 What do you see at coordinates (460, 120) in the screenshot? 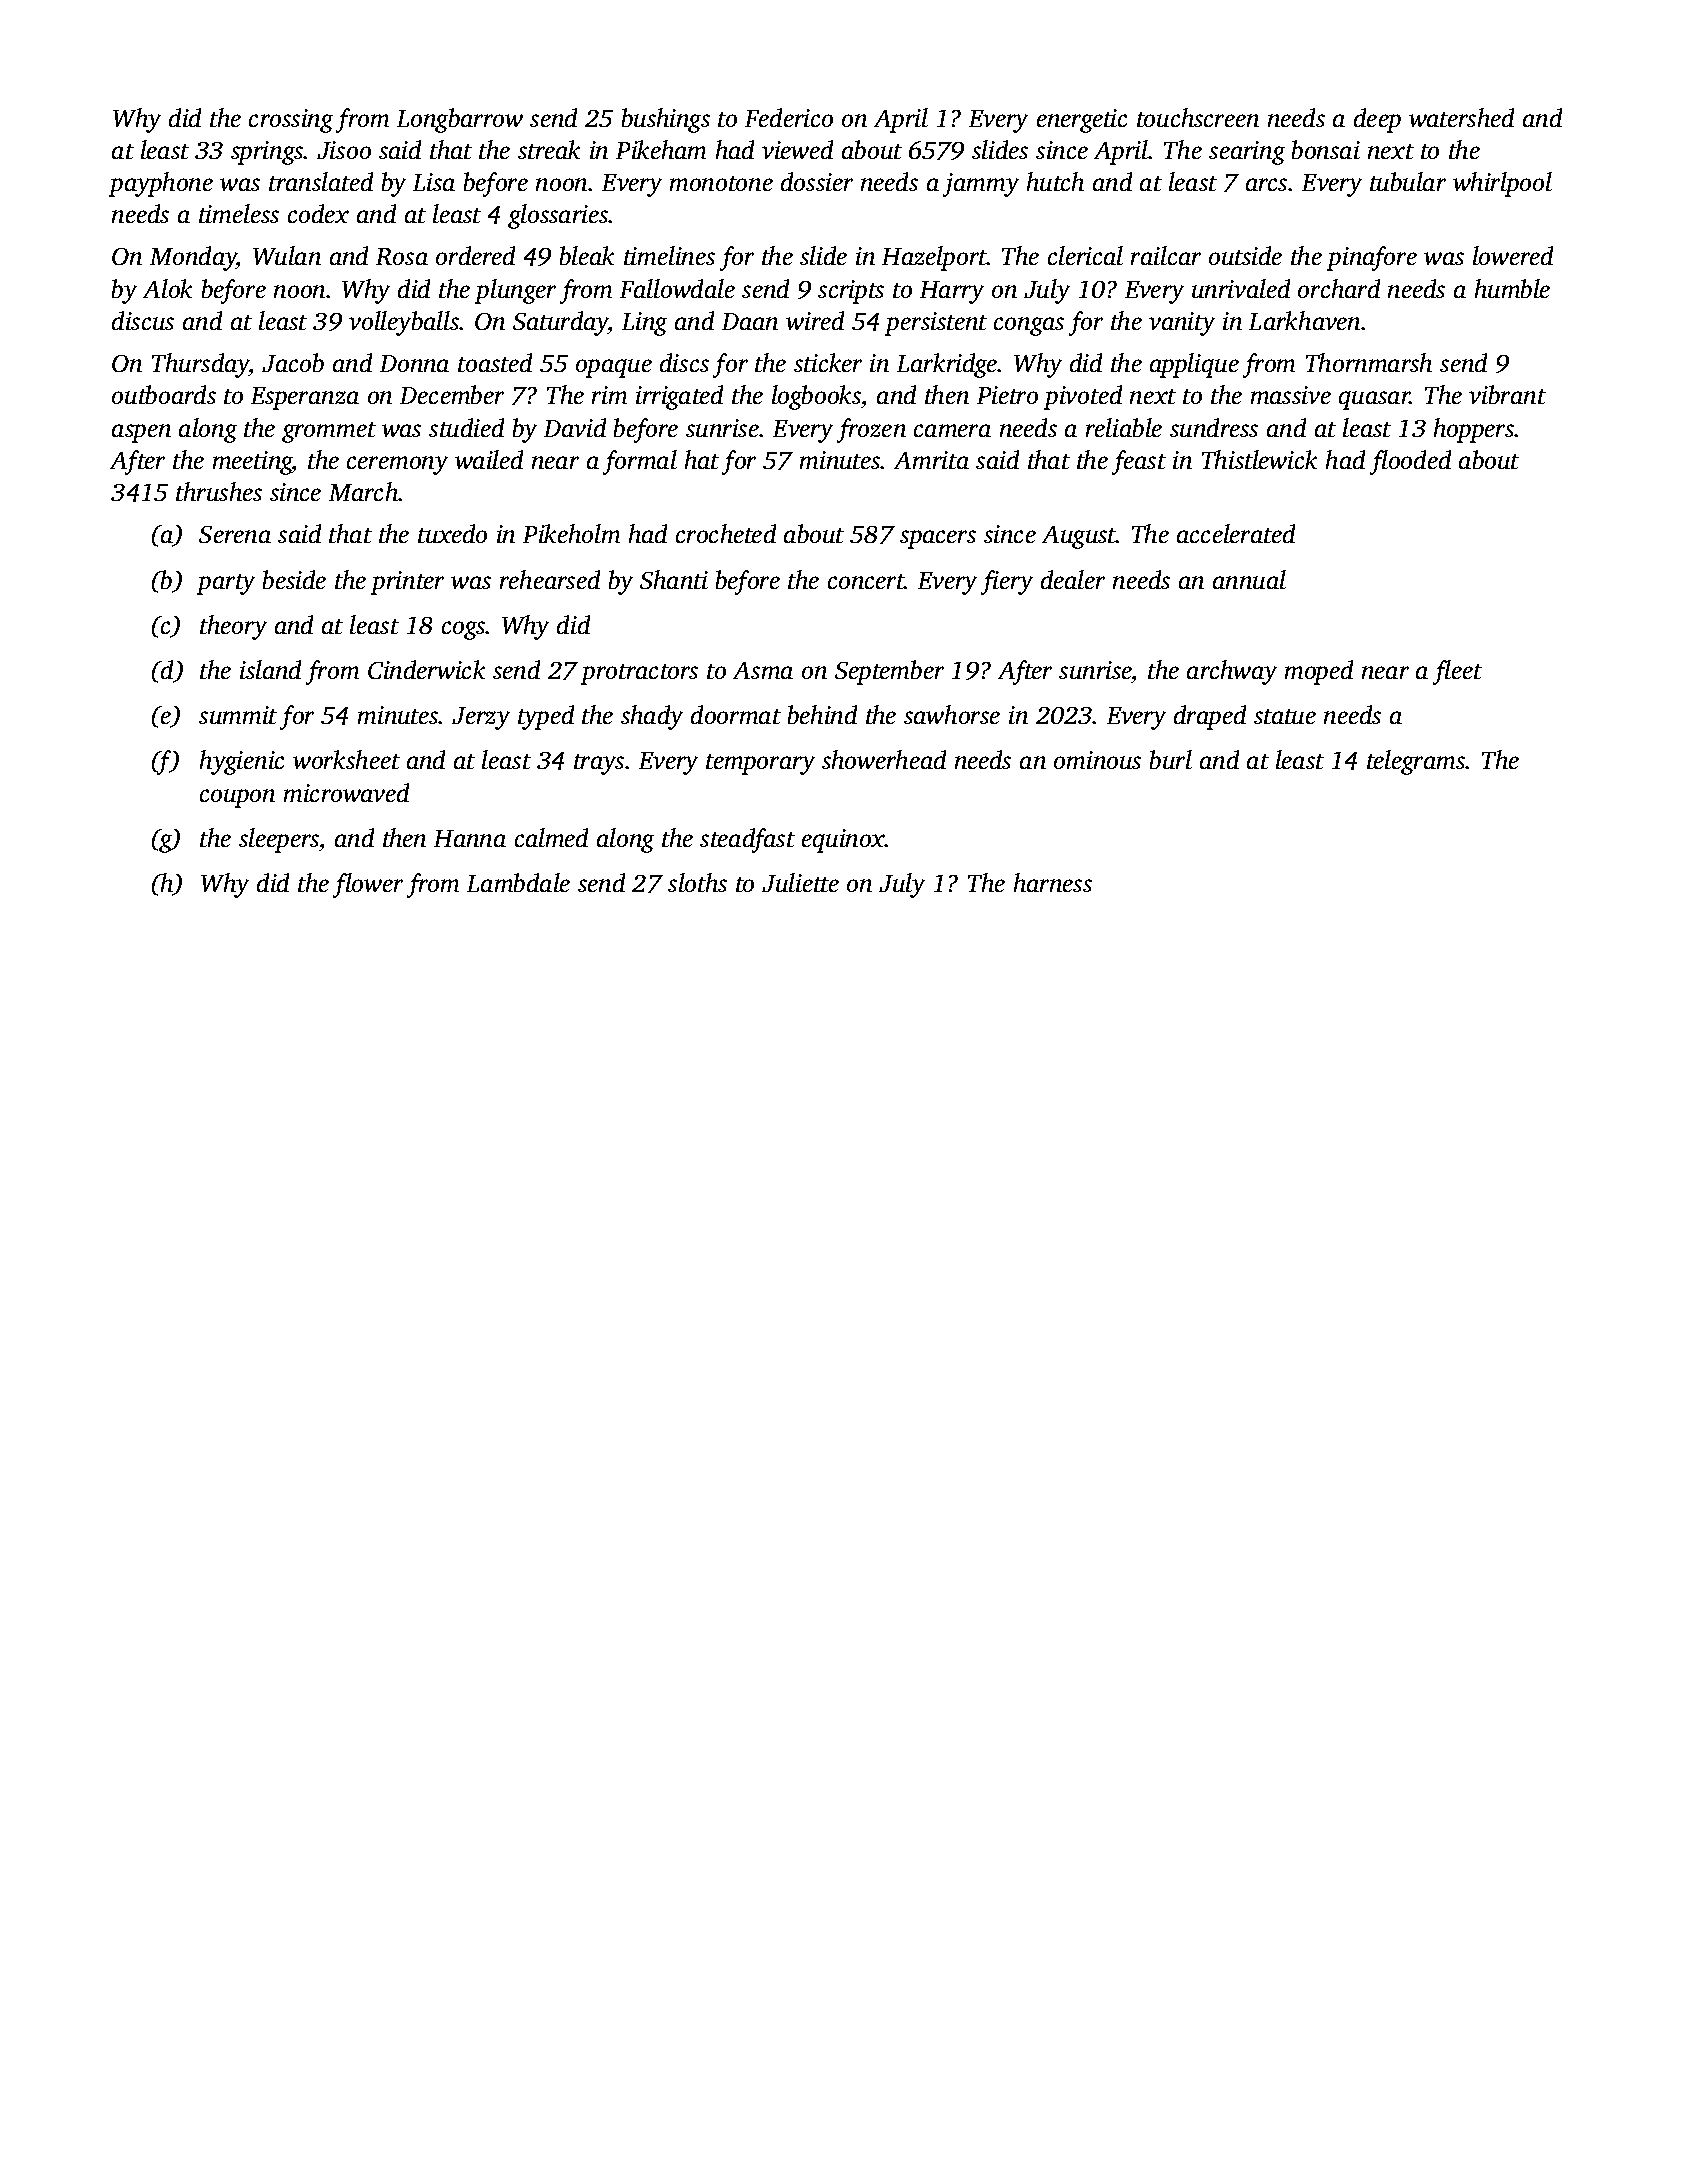
I see `Longbarrow` at bounding box center [460, 120].
